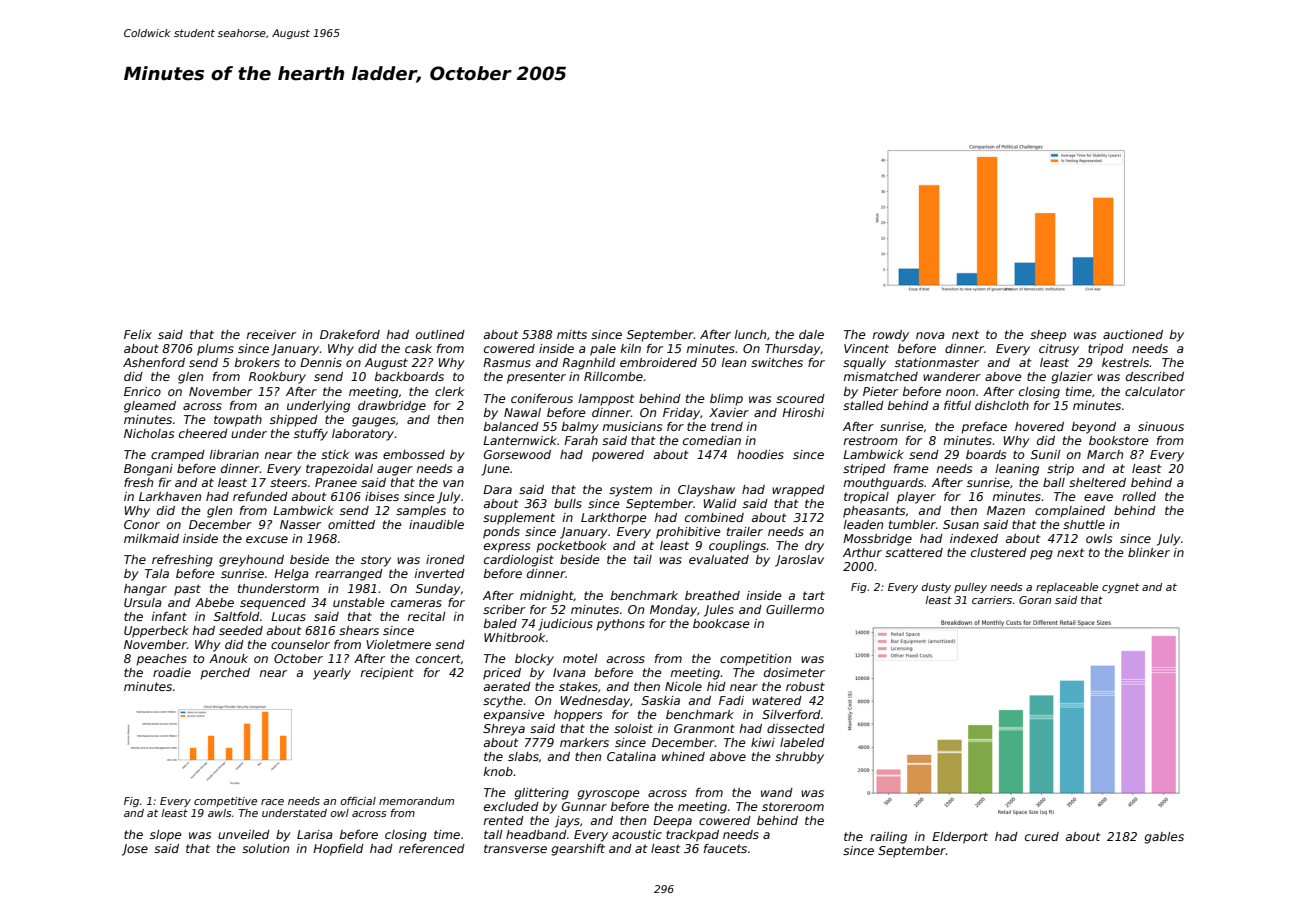 This page has width=1308, height=924. I want to click on Drakeford, so click(350, 334).
